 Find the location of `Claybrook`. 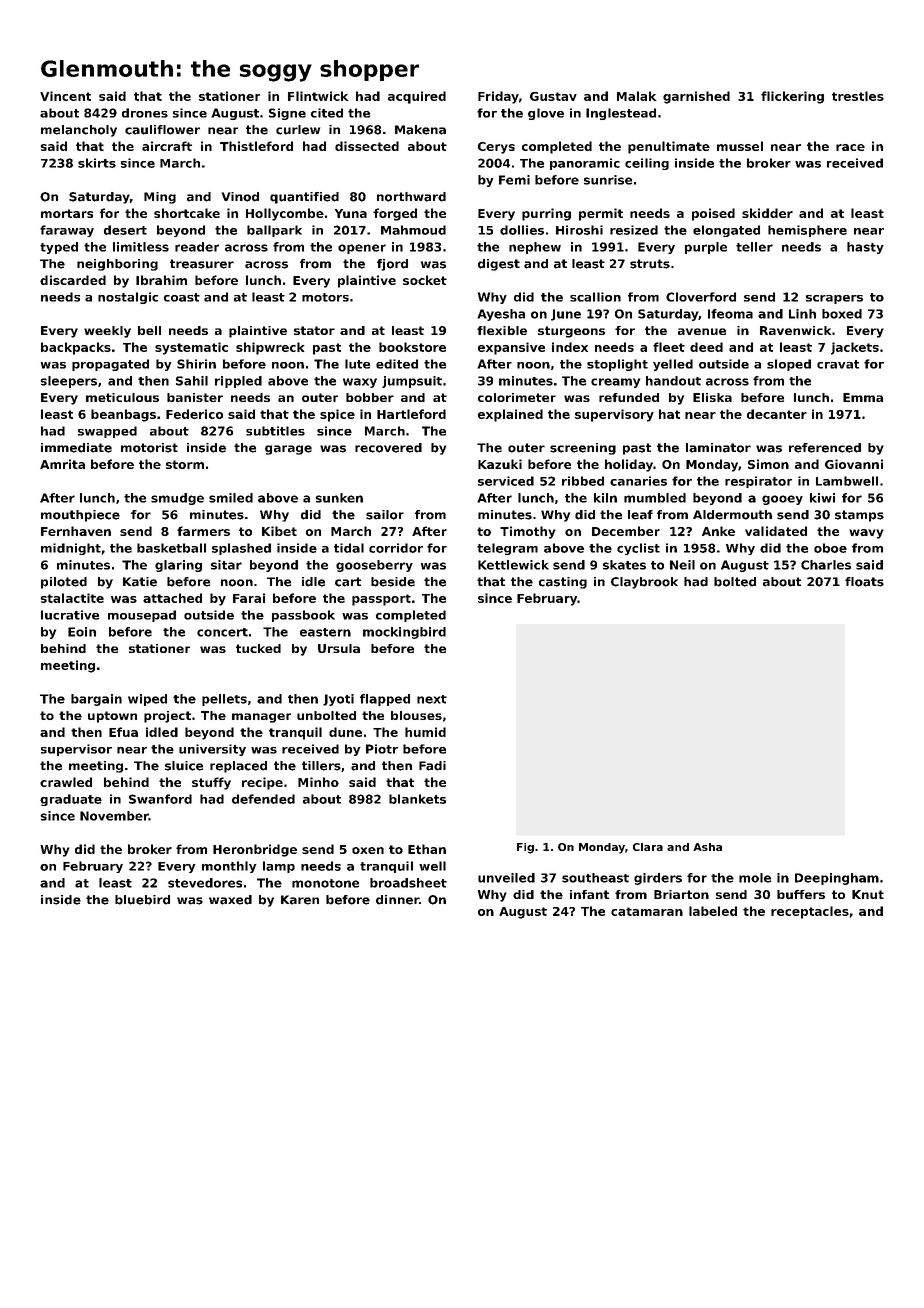

Claybrook is located at coordinates (644, 583).
